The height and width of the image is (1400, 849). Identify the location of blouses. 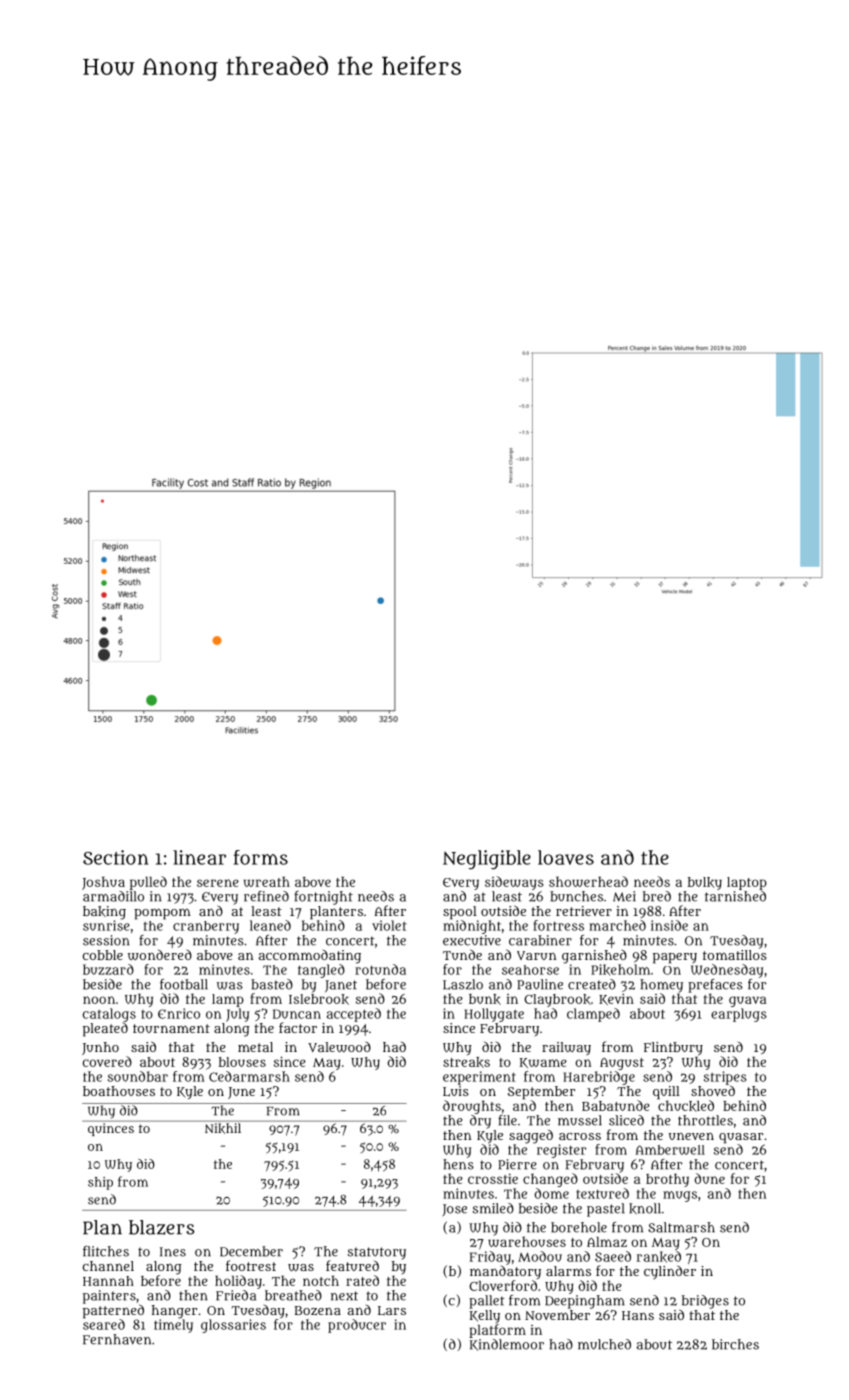
(242, 1062).
